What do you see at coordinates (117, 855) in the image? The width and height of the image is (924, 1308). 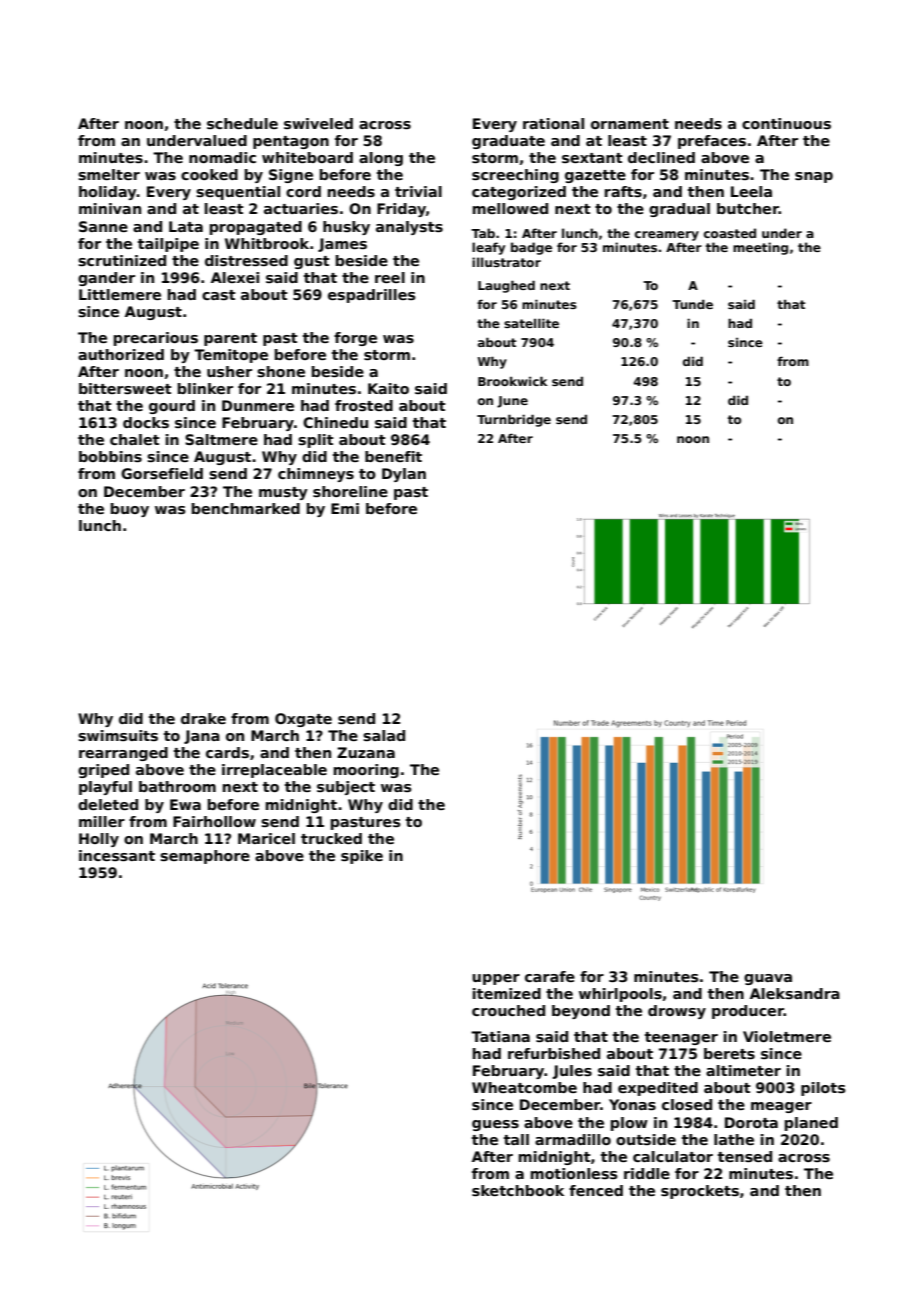 I see `incessant` at bounding box center [117, 855].
